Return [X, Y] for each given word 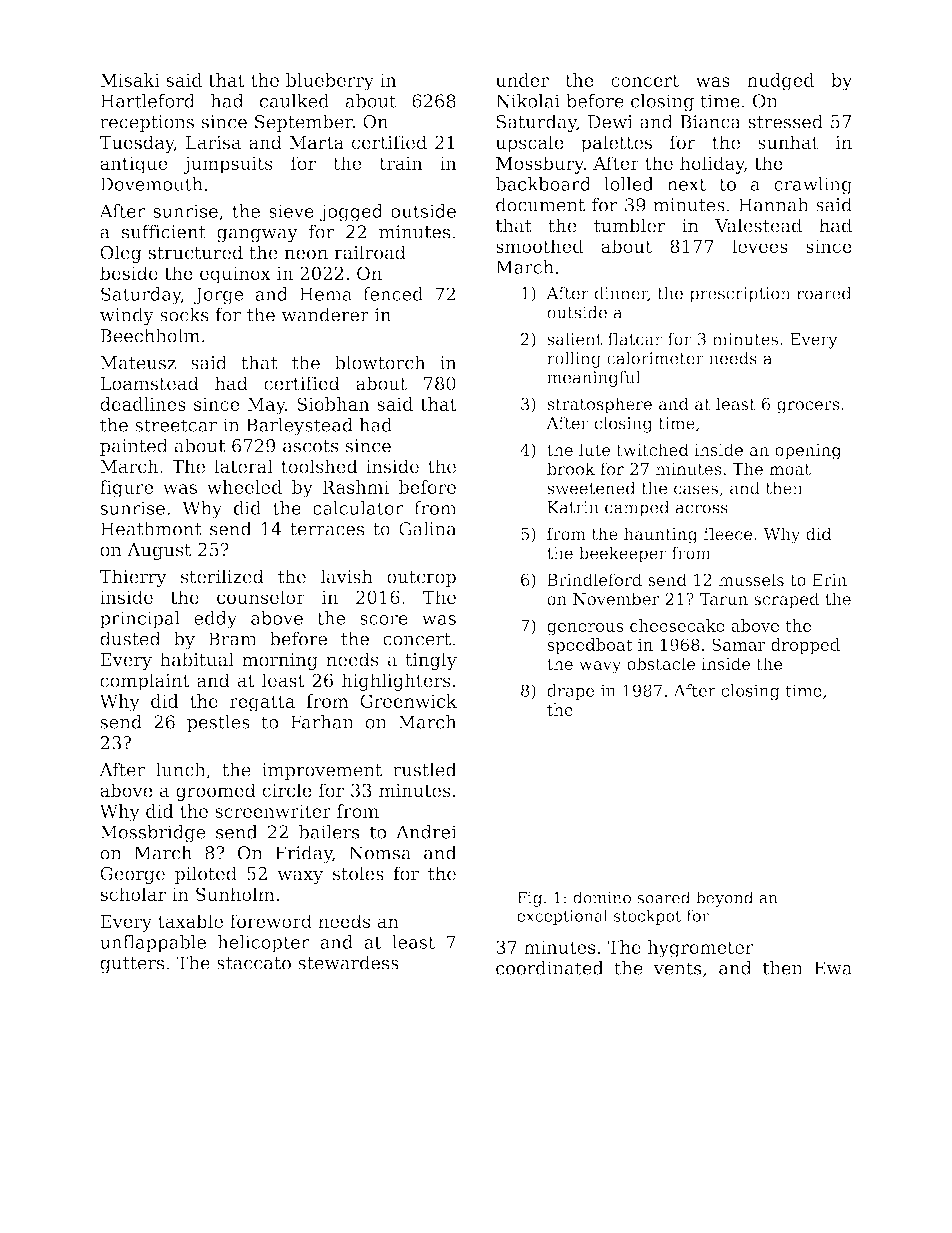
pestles [218, 723]
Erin [829, 580]
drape [571, 692]
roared [824, 293]
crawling [813, 186]
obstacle [661, 663]
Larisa [213, 143]
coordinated [550, 968]
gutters [132, 965]
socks [184, 315]
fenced [393, 294]
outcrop [421, 579]
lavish [347, 576]
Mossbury [540, 165]
